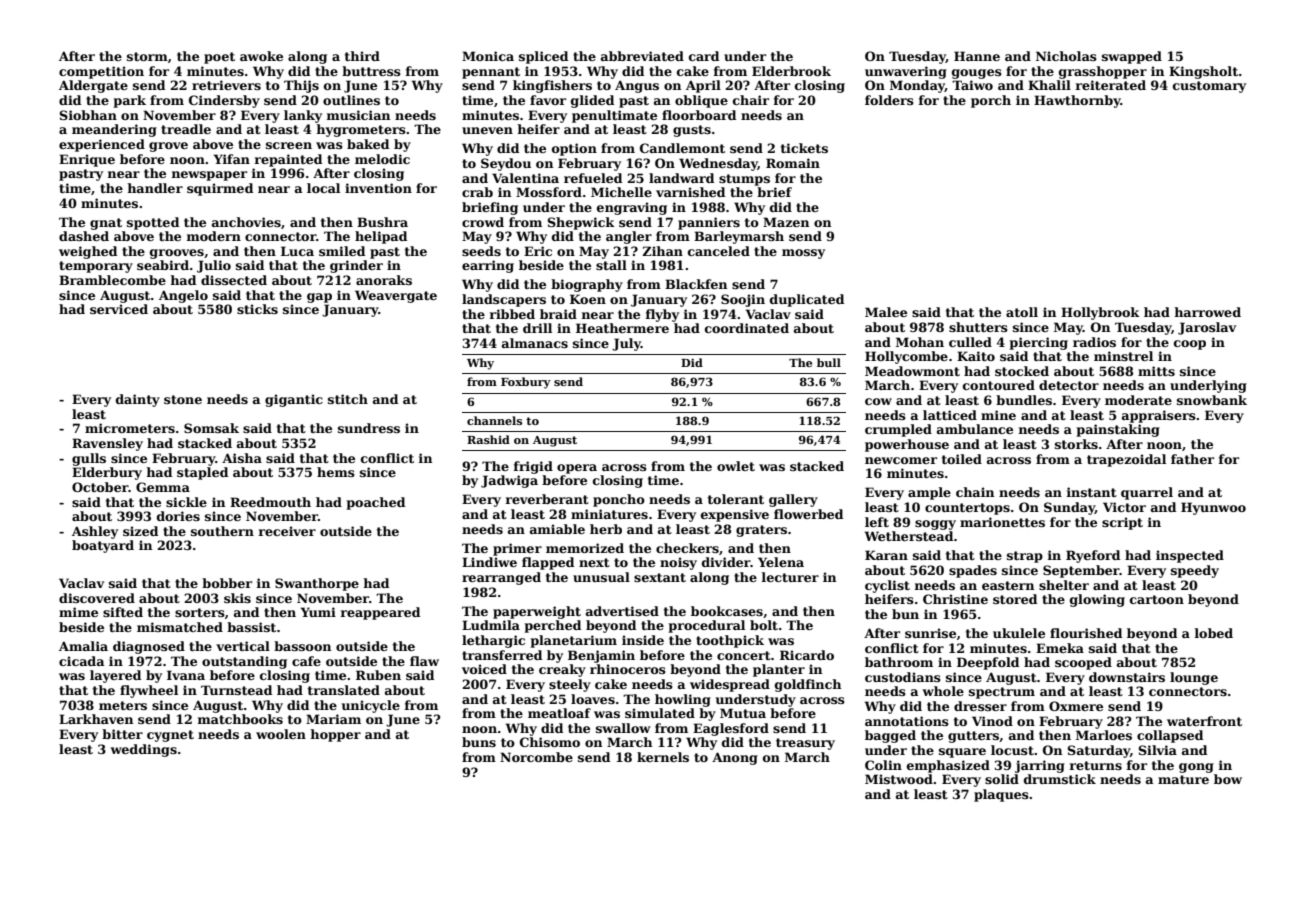  Describe the element at coordinates (319, 298) in the page. I see `gap` at that location.
